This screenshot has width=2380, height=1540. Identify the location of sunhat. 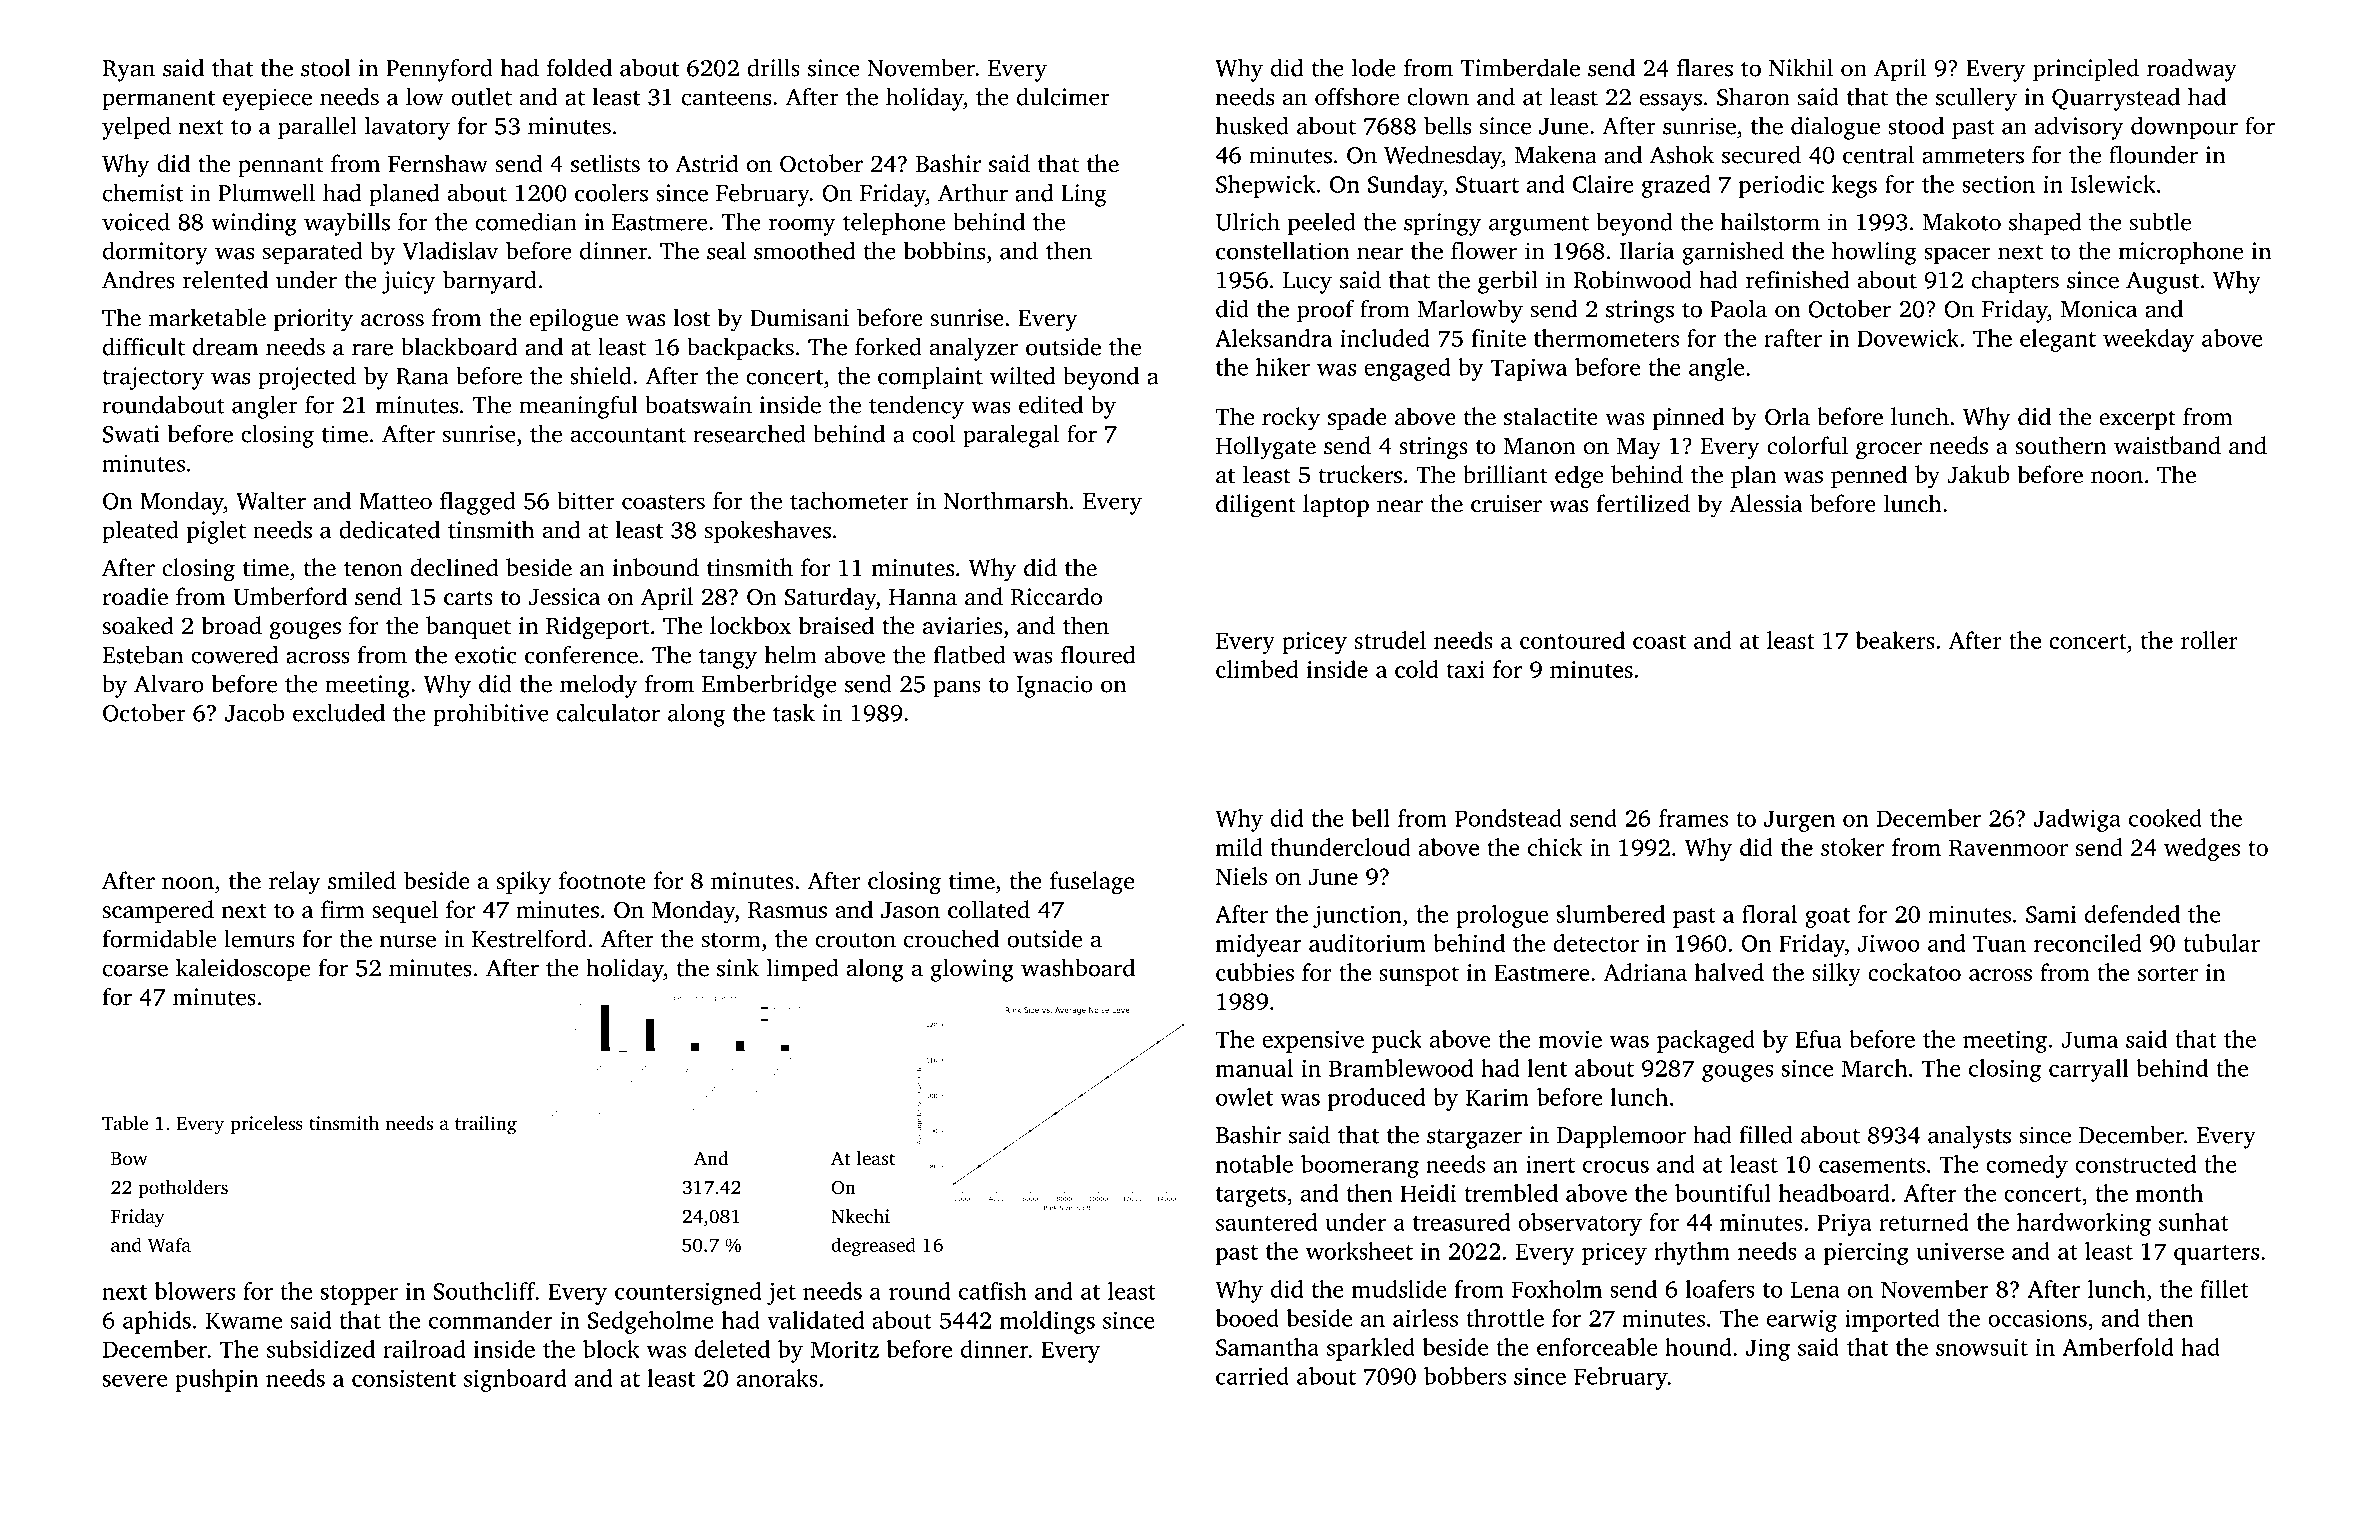
(2194, 1222).
